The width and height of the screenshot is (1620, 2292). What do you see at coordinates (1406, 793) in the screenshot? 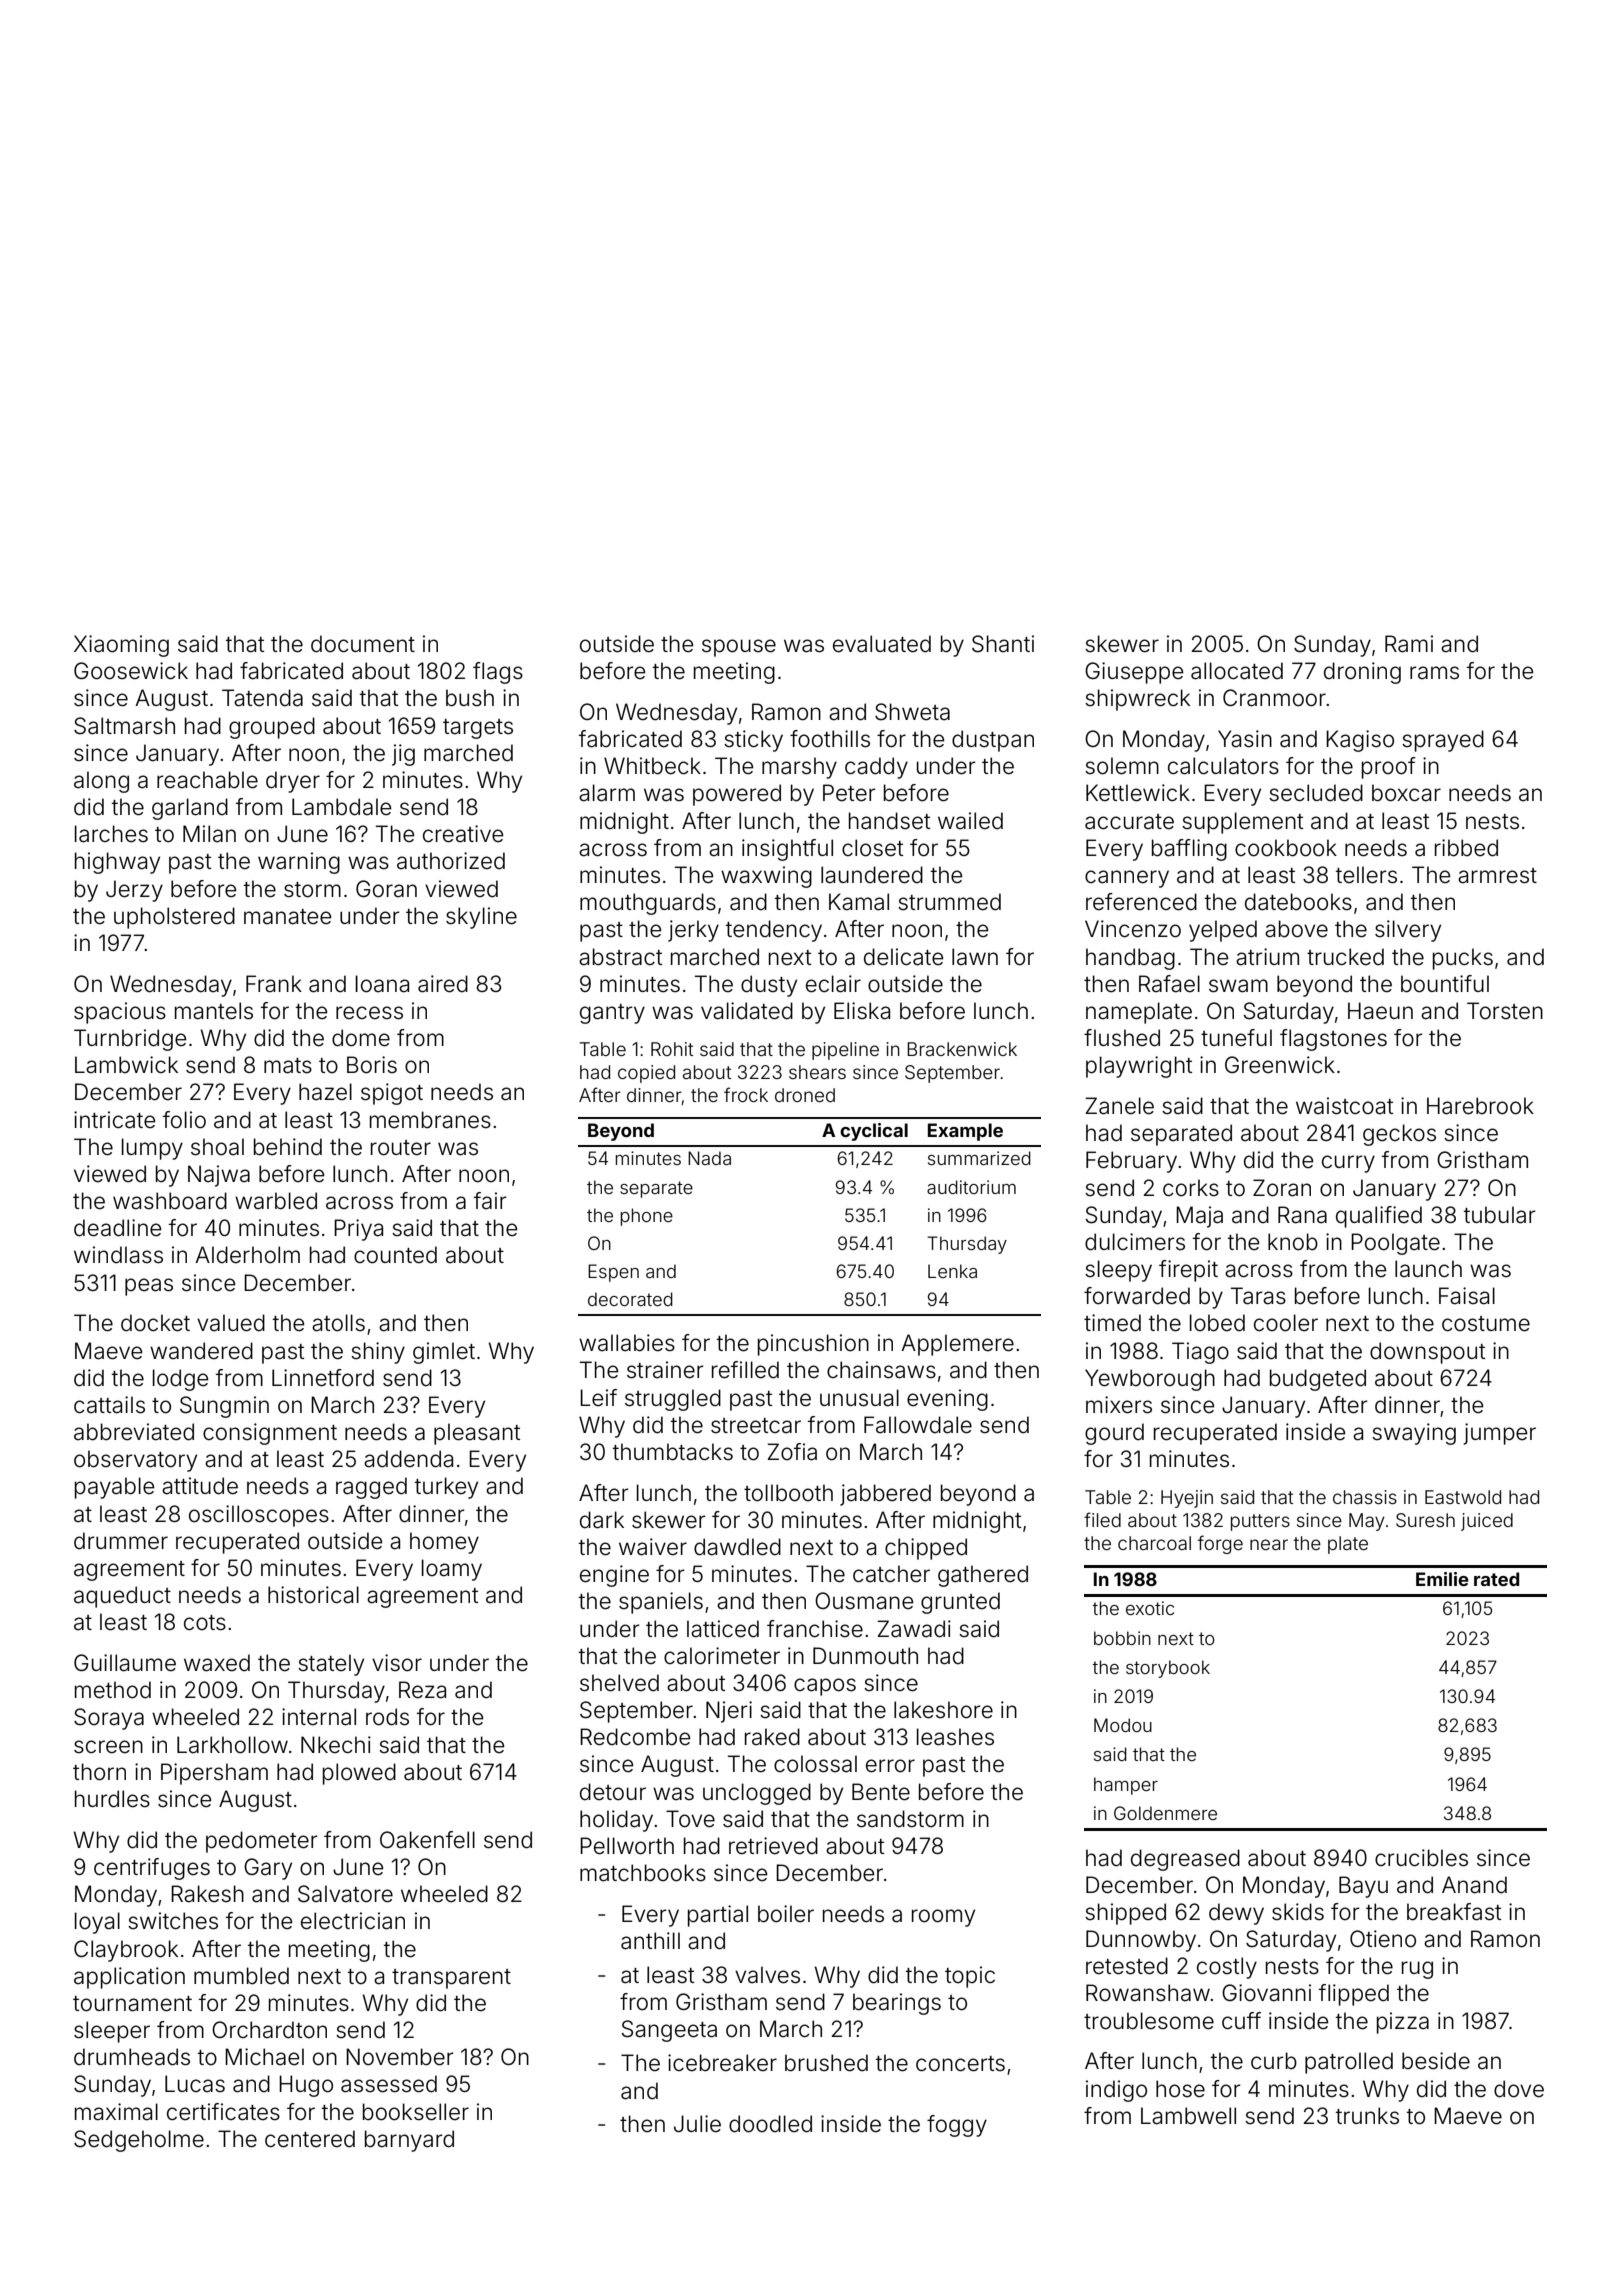
I see `boxcar` at bounding box center [1406, 793].
